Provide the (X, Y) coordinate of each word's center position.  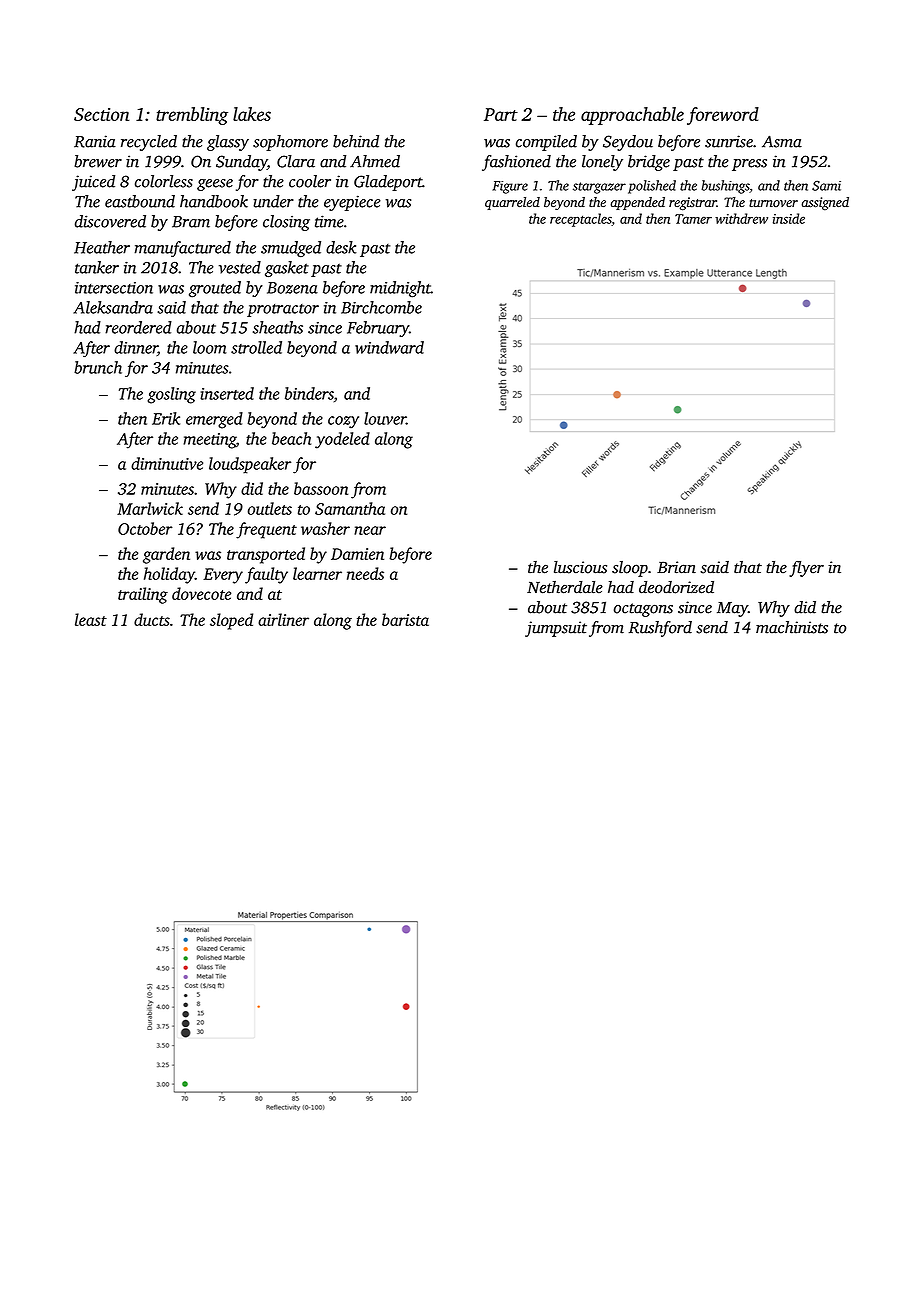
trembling (192, 116)
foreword (723, 116)
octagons (643, 610)
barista (405, 619)
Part (501, 114)
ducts (152, 619)
